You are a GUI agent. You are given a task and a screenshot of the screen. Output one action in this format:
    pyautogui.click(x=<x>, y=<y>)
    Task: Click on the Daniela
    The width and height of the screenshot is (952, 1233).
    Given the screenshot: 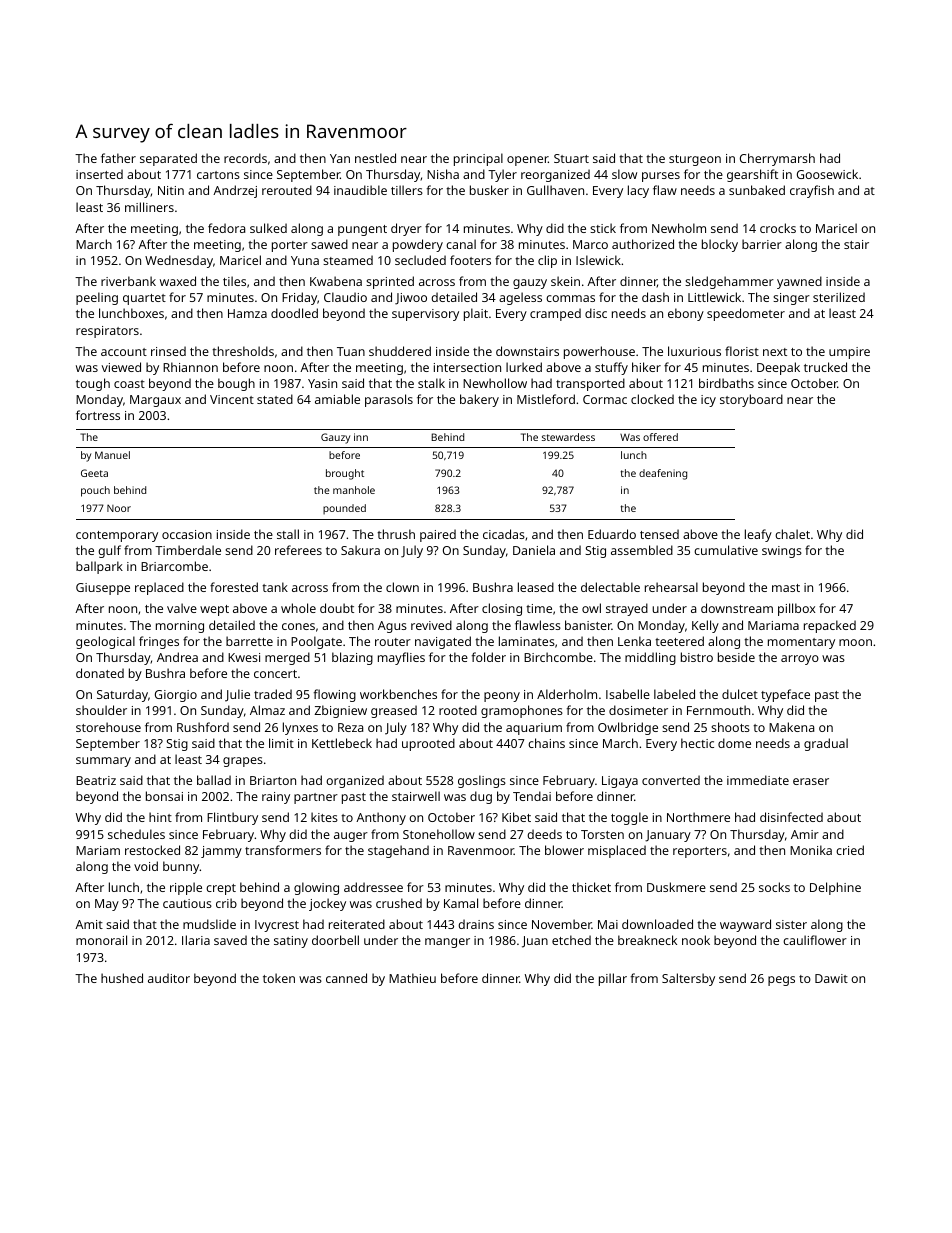 What is the action you would take?
    pyautogui.click(x=534, y=550)
